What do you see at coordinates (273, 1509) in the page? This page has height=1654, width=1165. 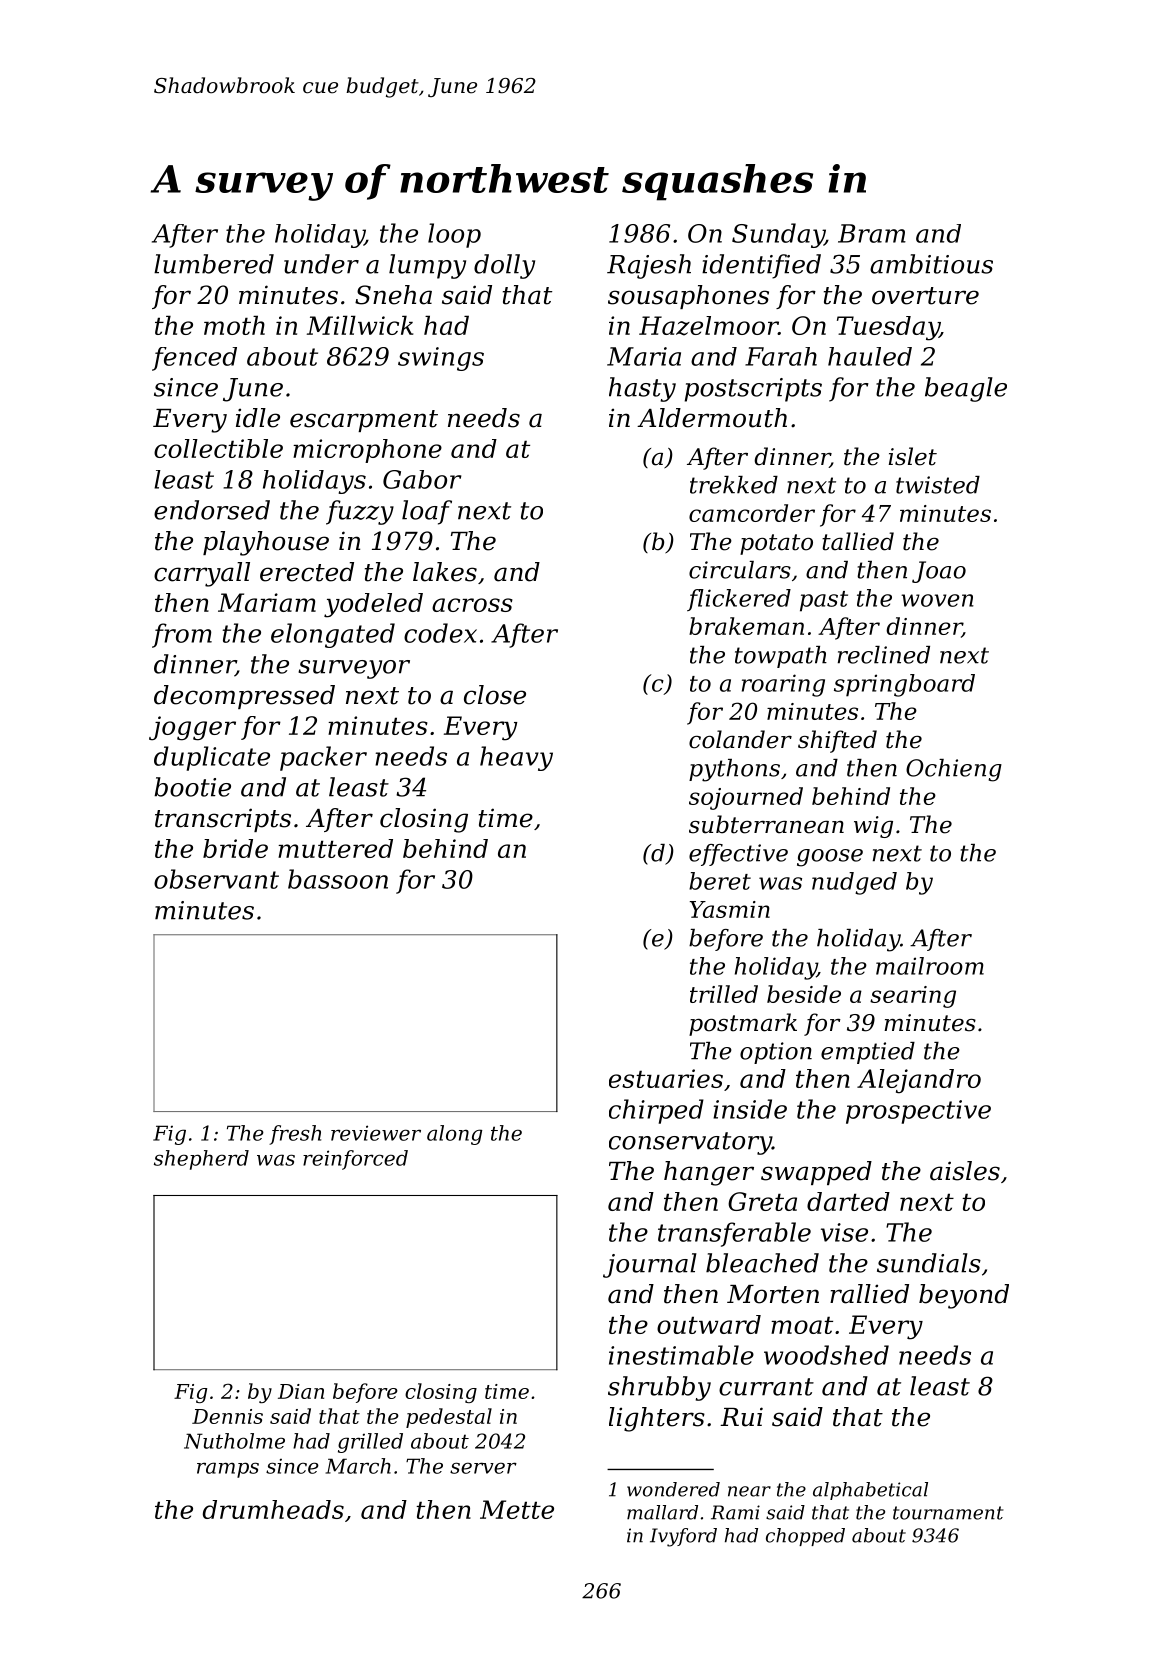 I see `drumheads` at bounding box center [273, 1509].
